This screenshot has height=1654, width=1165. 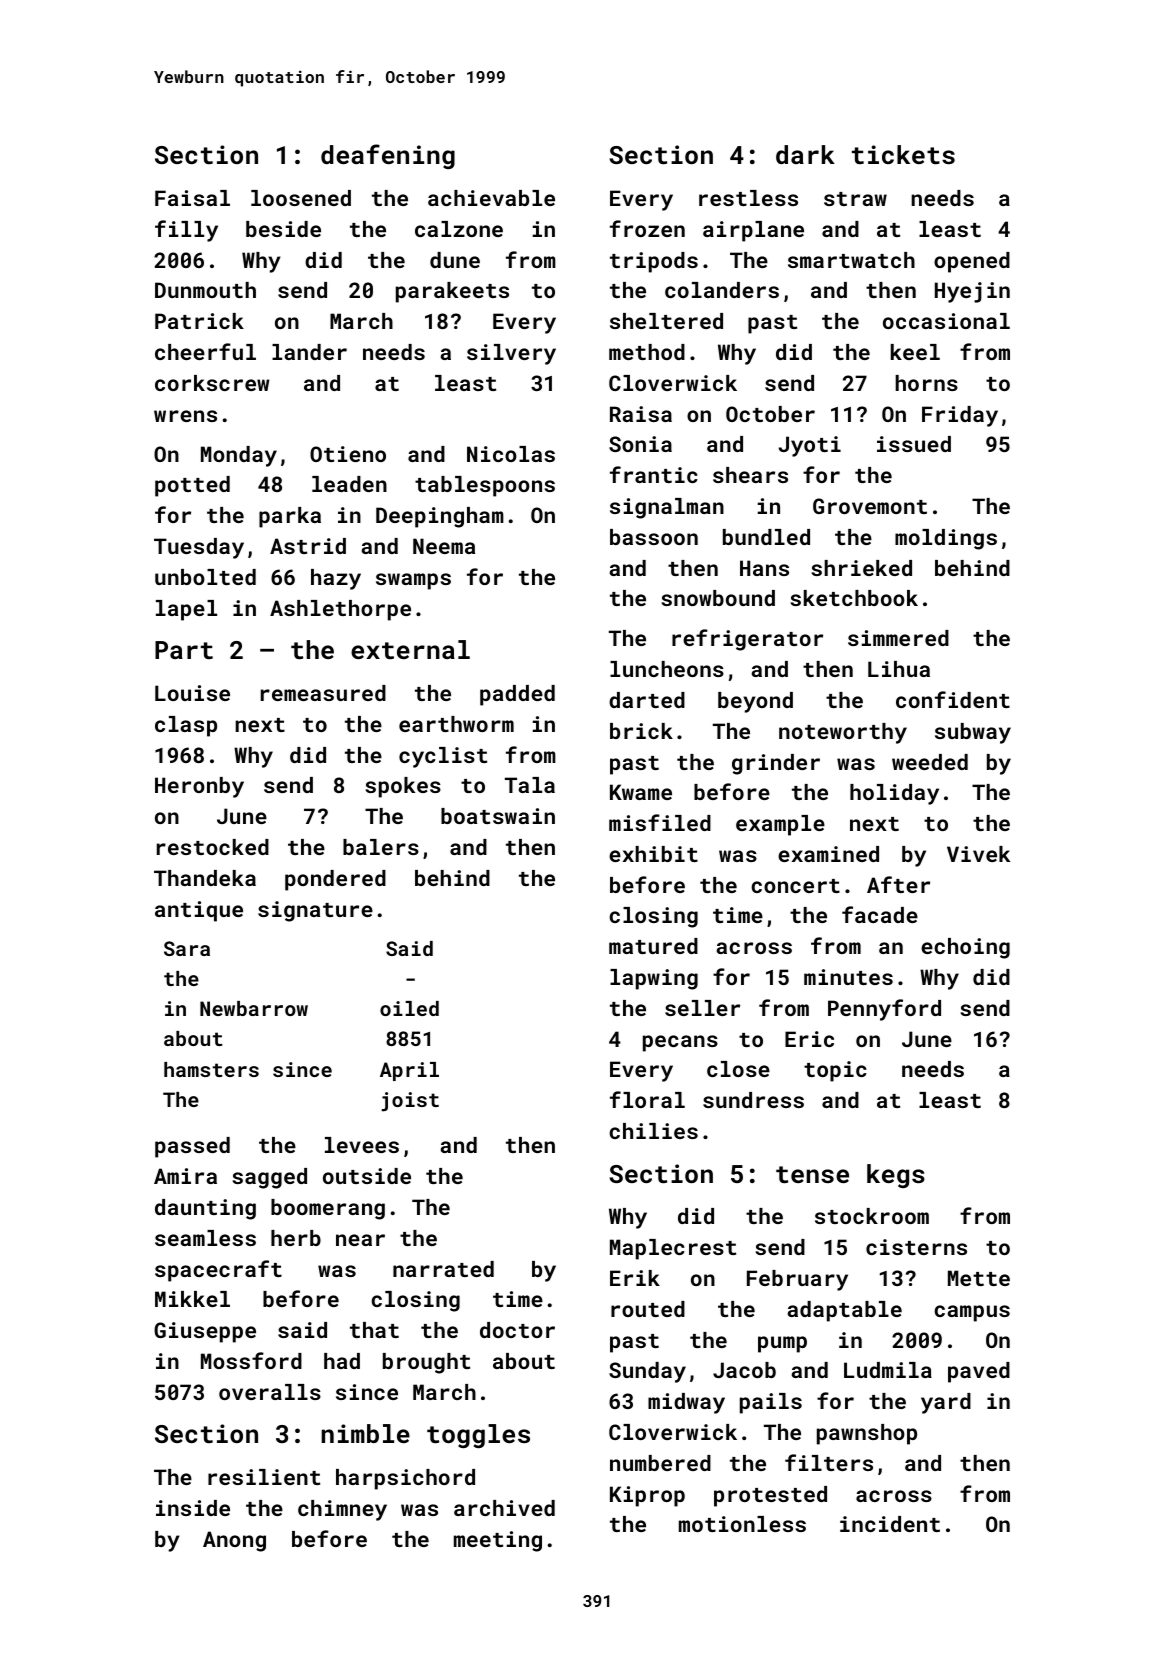 What do you see at coordinates (979, 1372) in the screenshot?
I see `paved` at bounding box center [979, 1372].
